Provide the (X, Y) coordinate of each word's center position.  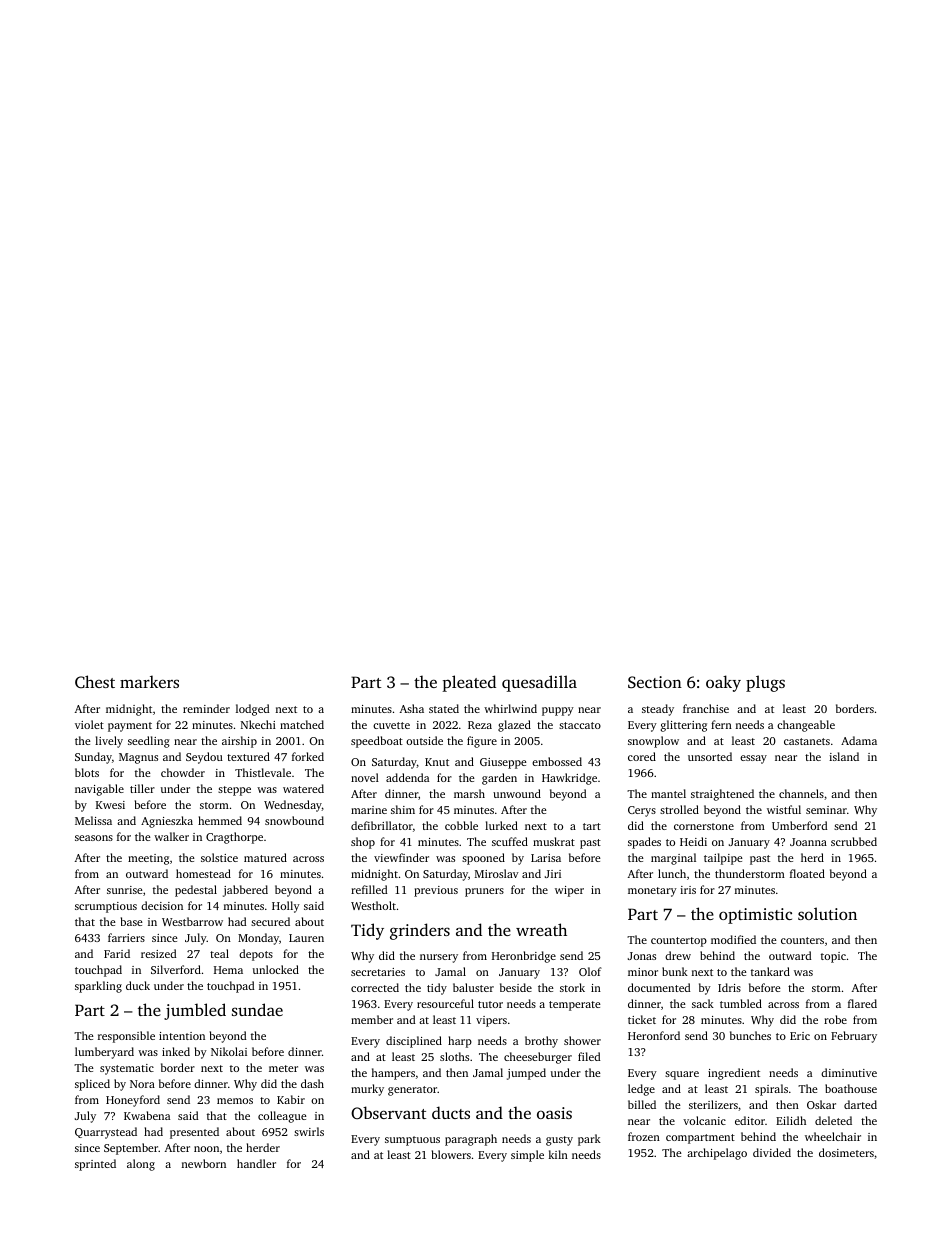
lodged (252, 710)
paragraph (471, 1140)
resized (158, 953)
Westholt (373, 905)
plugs (765, 683)
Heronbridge (524, 957)
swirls (309, 1131)
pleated (469, 683)
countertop (679, 942)
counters (802, 940)
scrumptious (106, 907)
